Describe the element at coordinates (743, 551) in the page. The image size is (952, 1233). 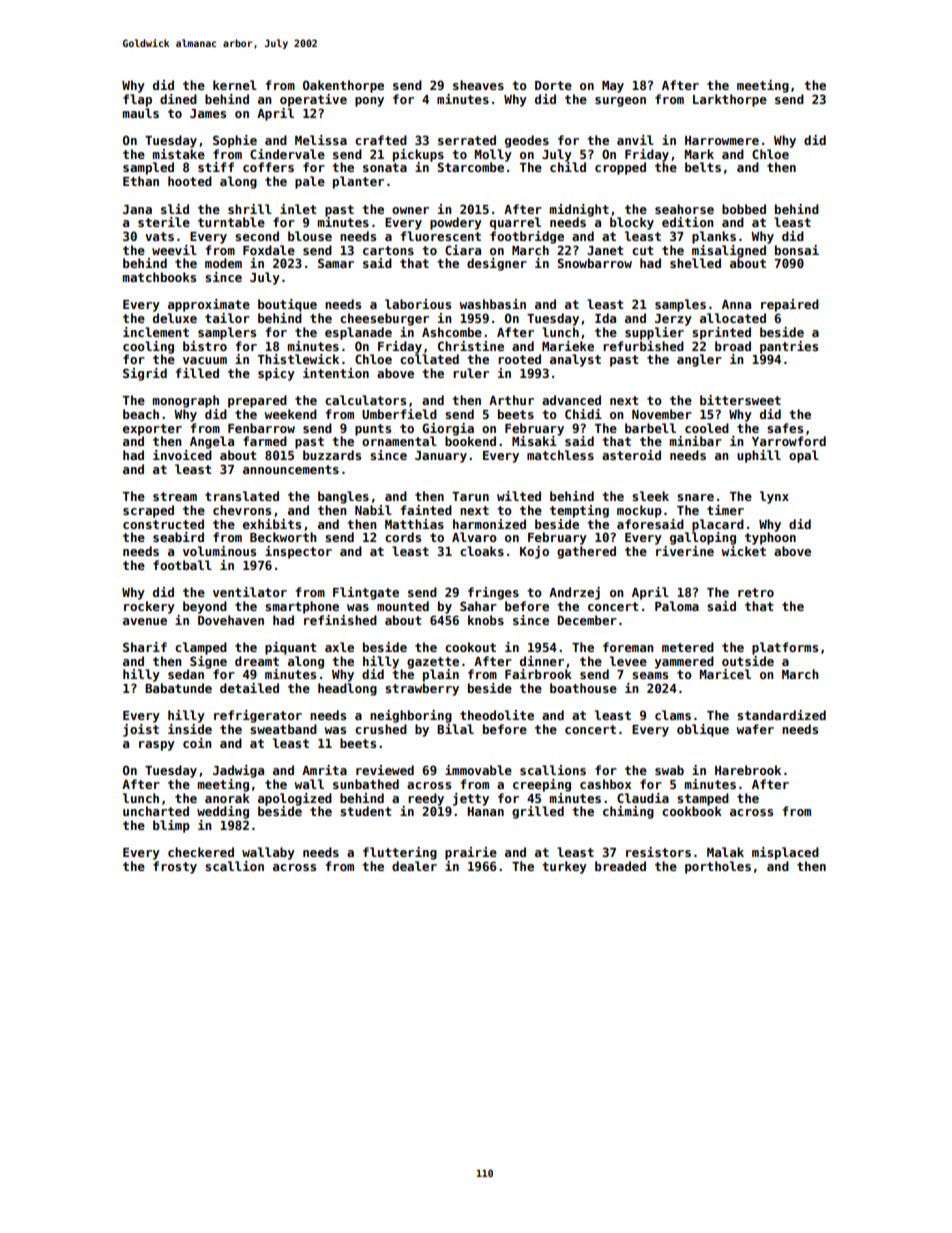
I see `wicket` at that location.
